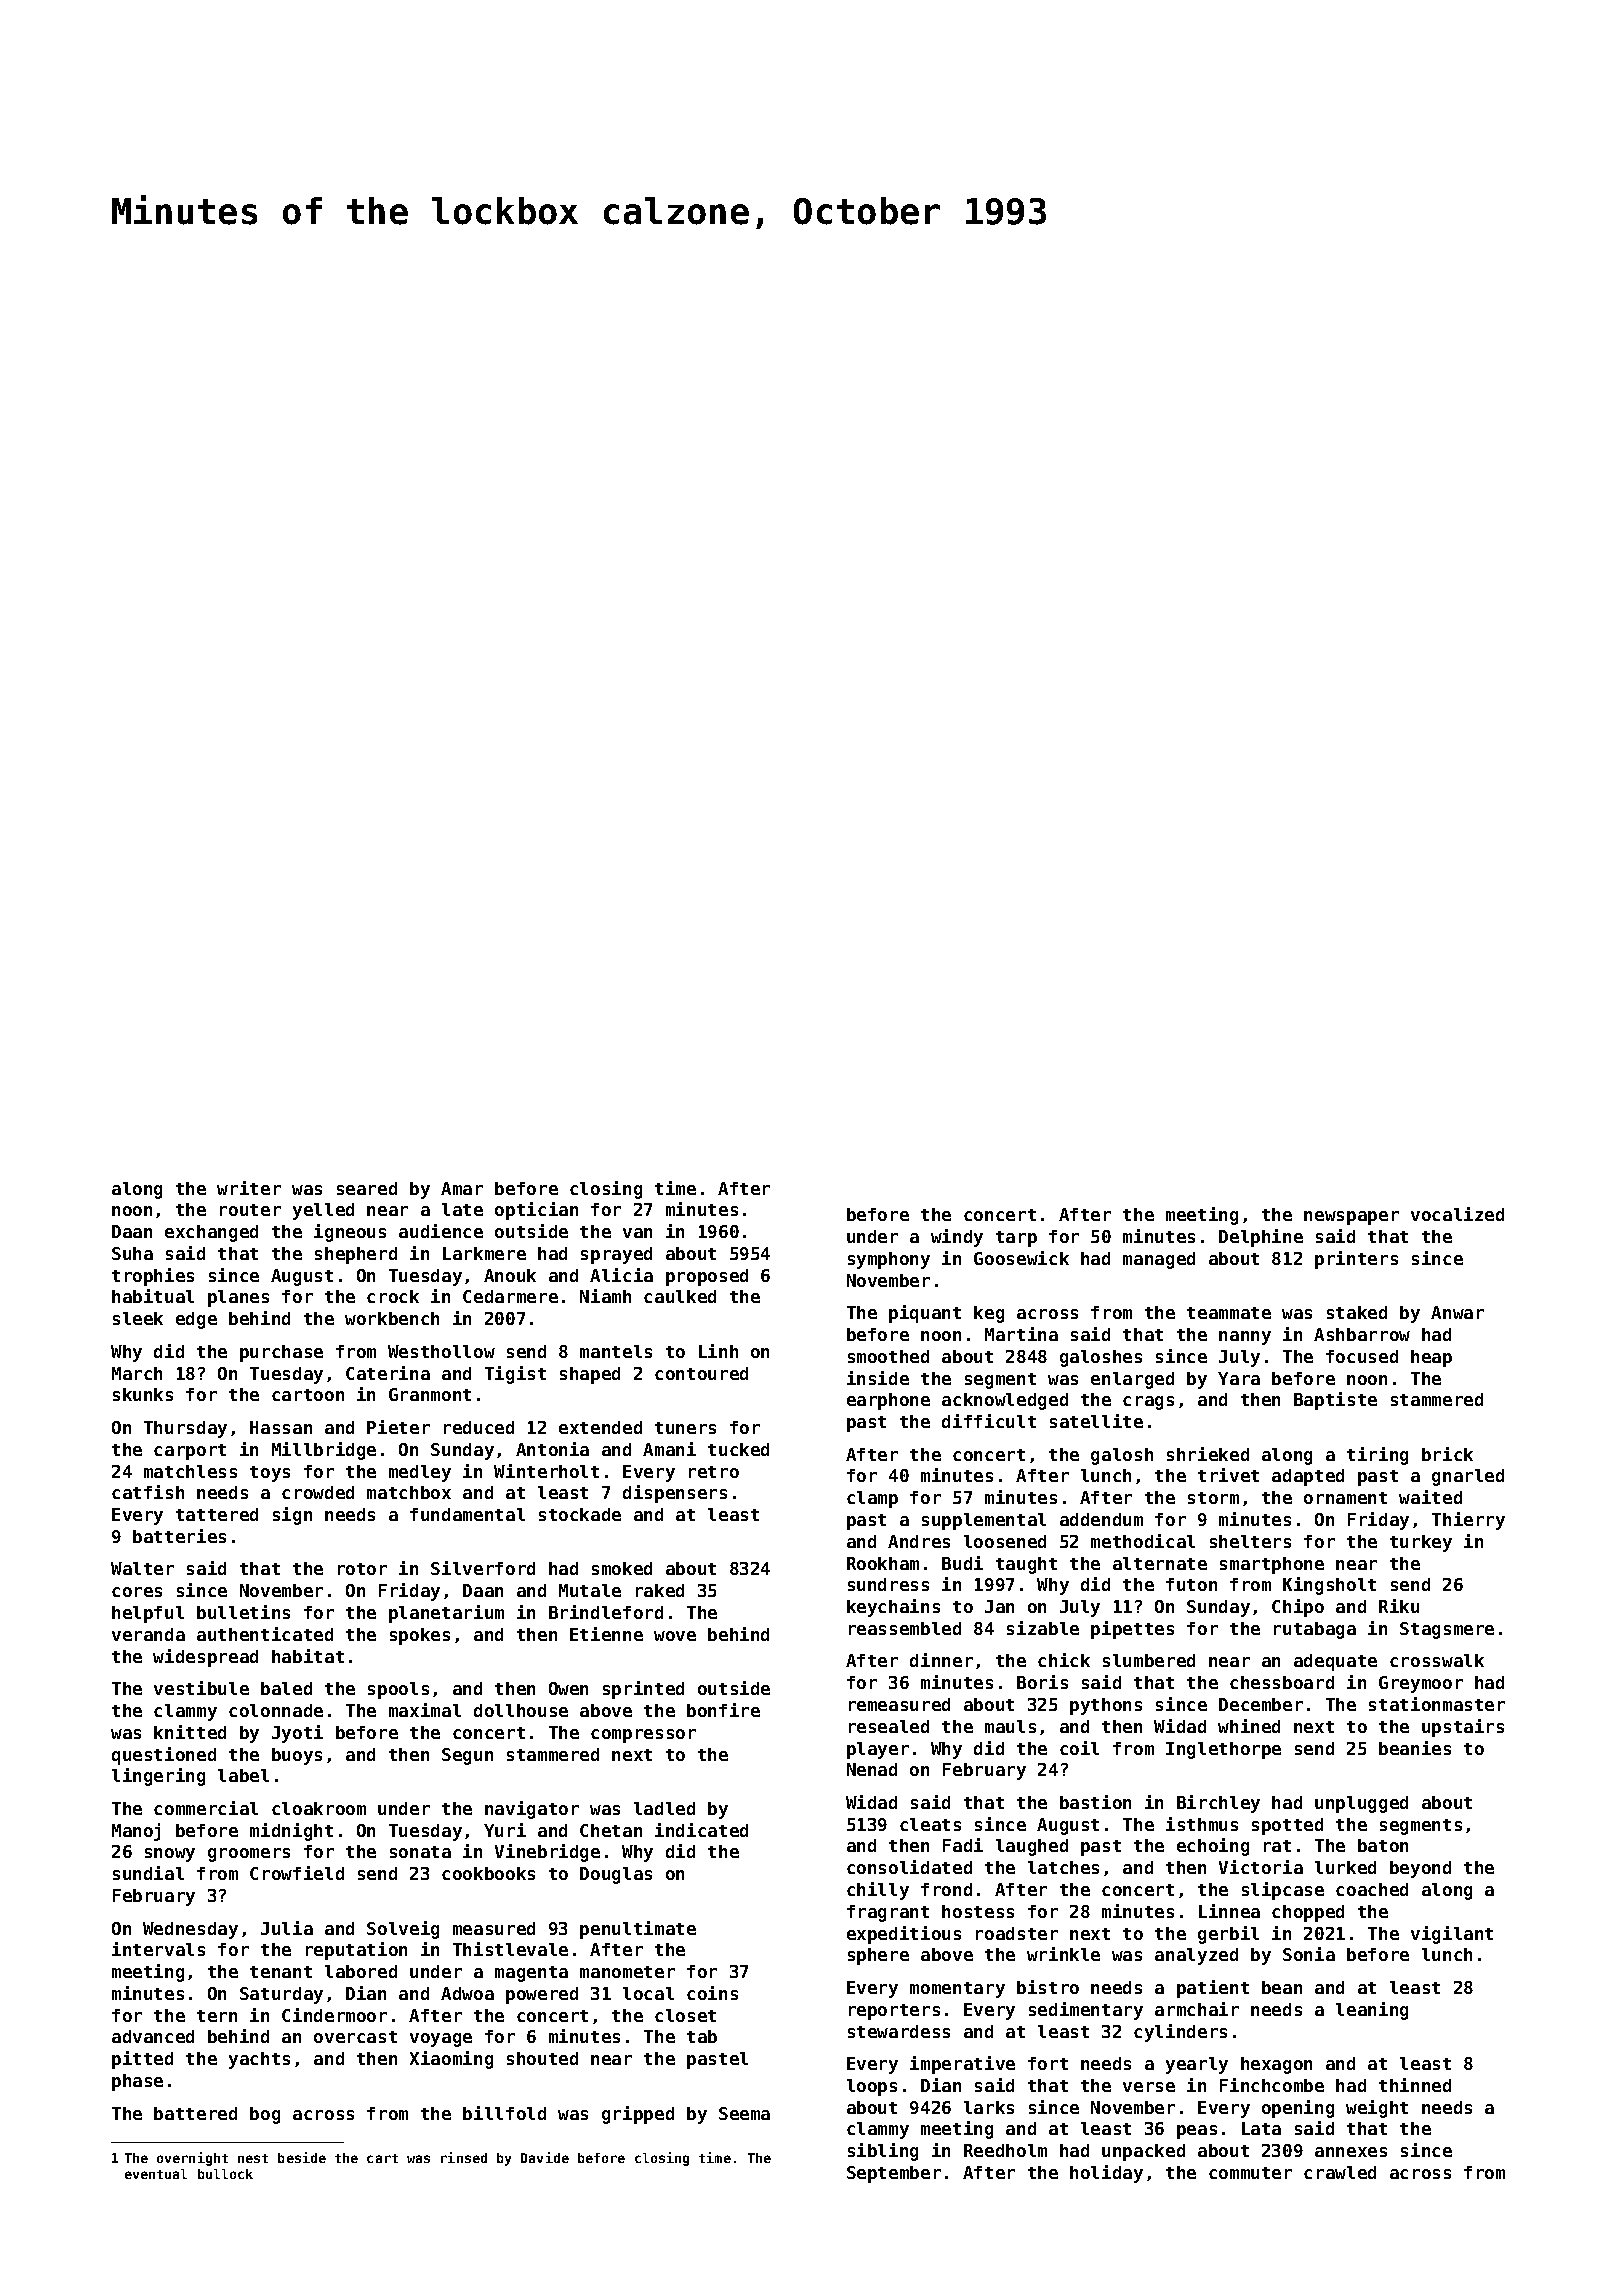 The width and height of the screenshot is (1620, 2292). Describe the element at coordinates (1457, 1312) in the screenshot. I see `Anwar` at that location.
